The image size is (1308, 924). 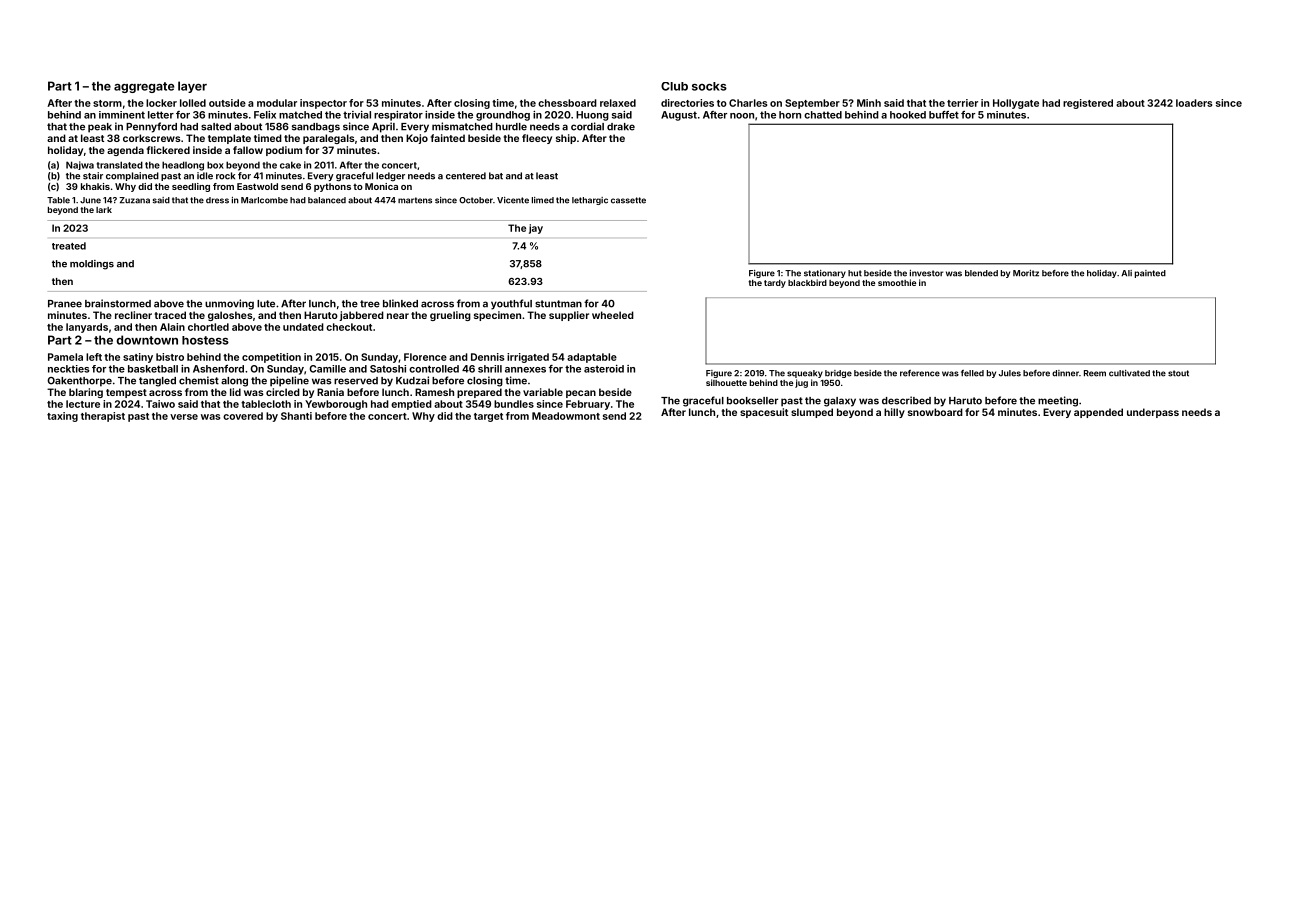 What do you see at coordinates (709, 86) in the screenshot?
I see `socks` at bounding box center [709, 86].
